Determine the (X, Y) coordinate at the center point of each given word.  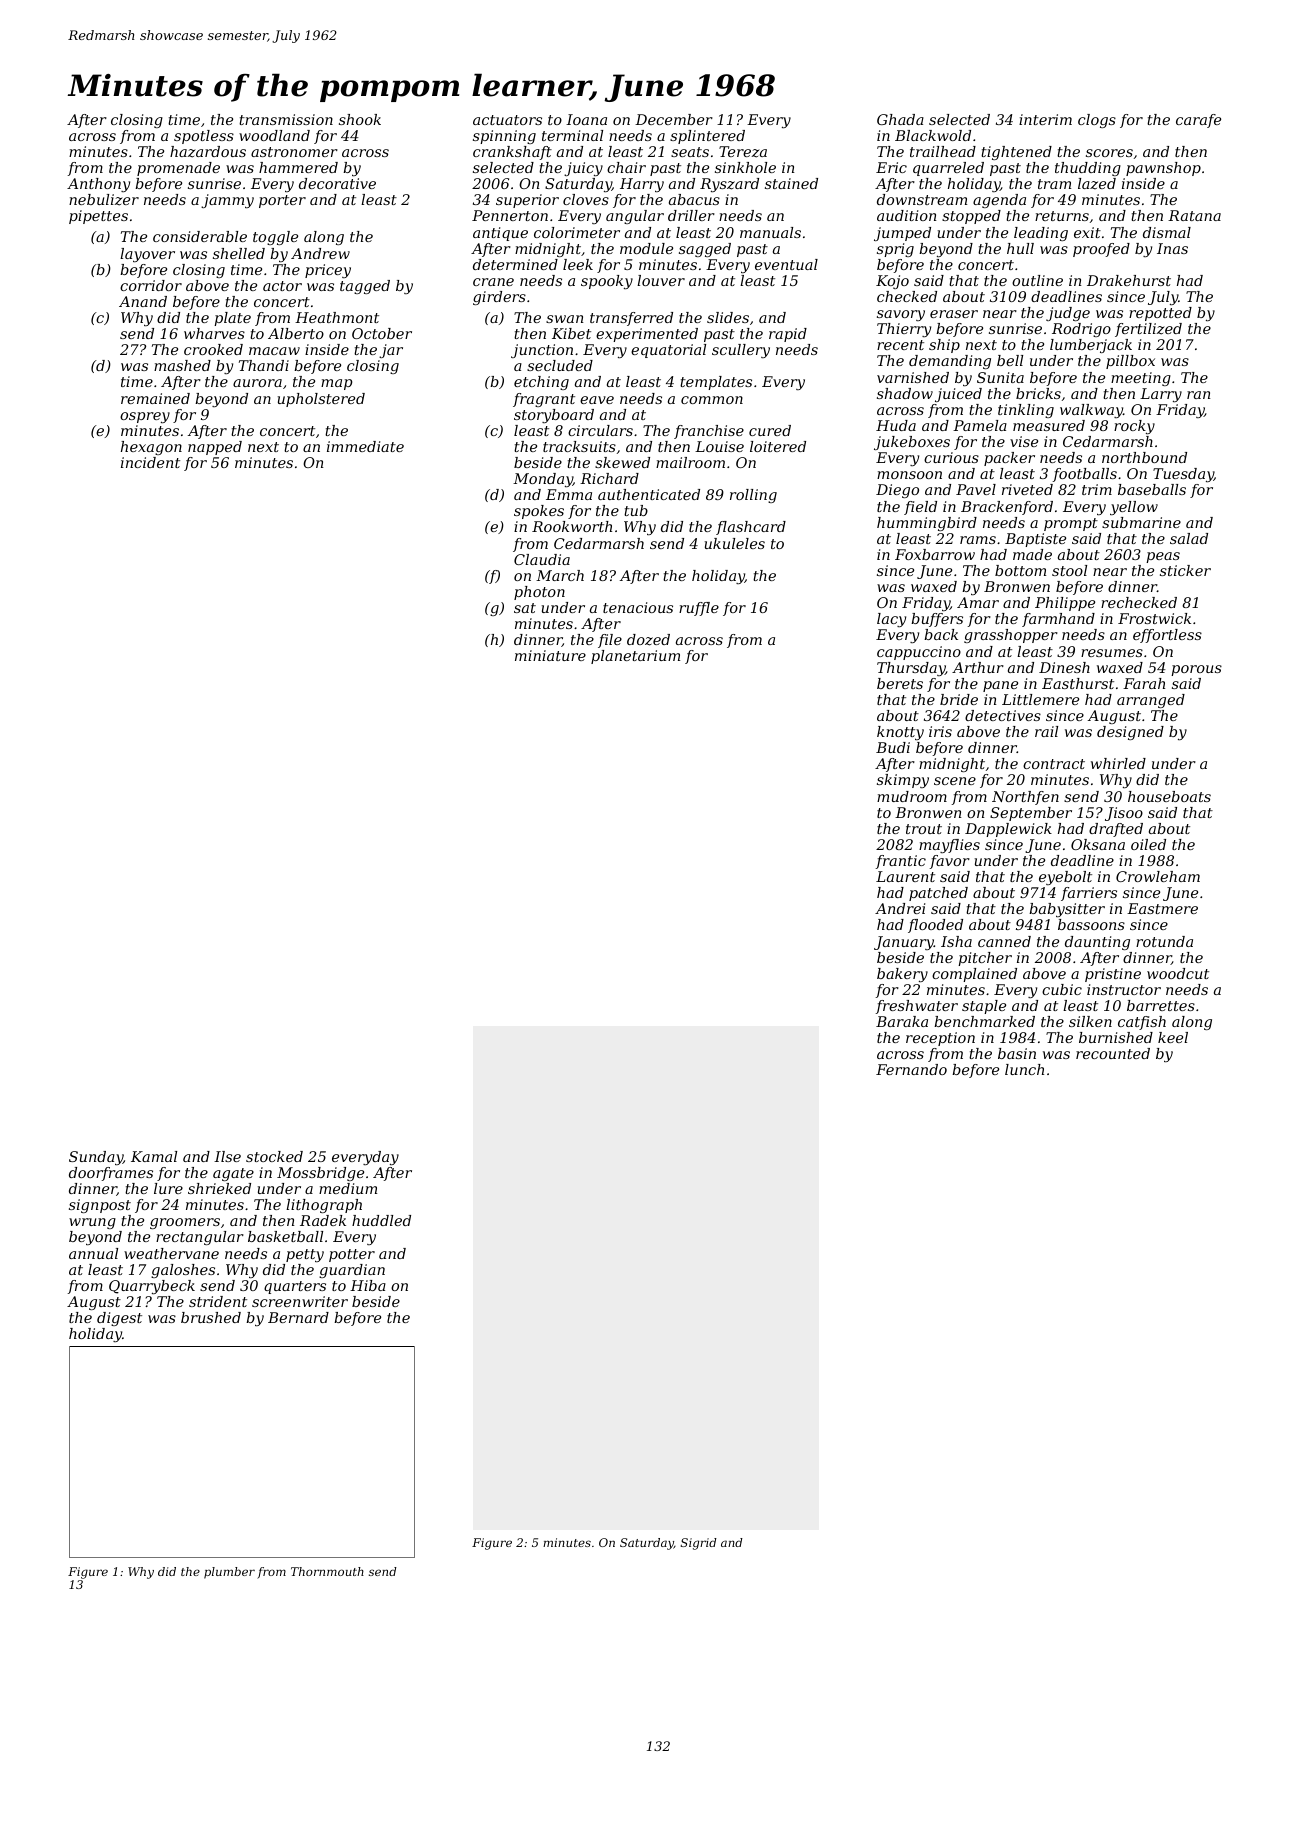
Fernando (911, 1069)
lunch (1024, 1069)
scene (955, 781)
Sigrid (699, 1544)
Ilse (227, 1156)
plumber (229, 1573)
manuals (770, 232)
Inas (1172, 248)
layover (147, 255)
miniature (550, 655)
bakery (902, 975)
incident (150, 462)
